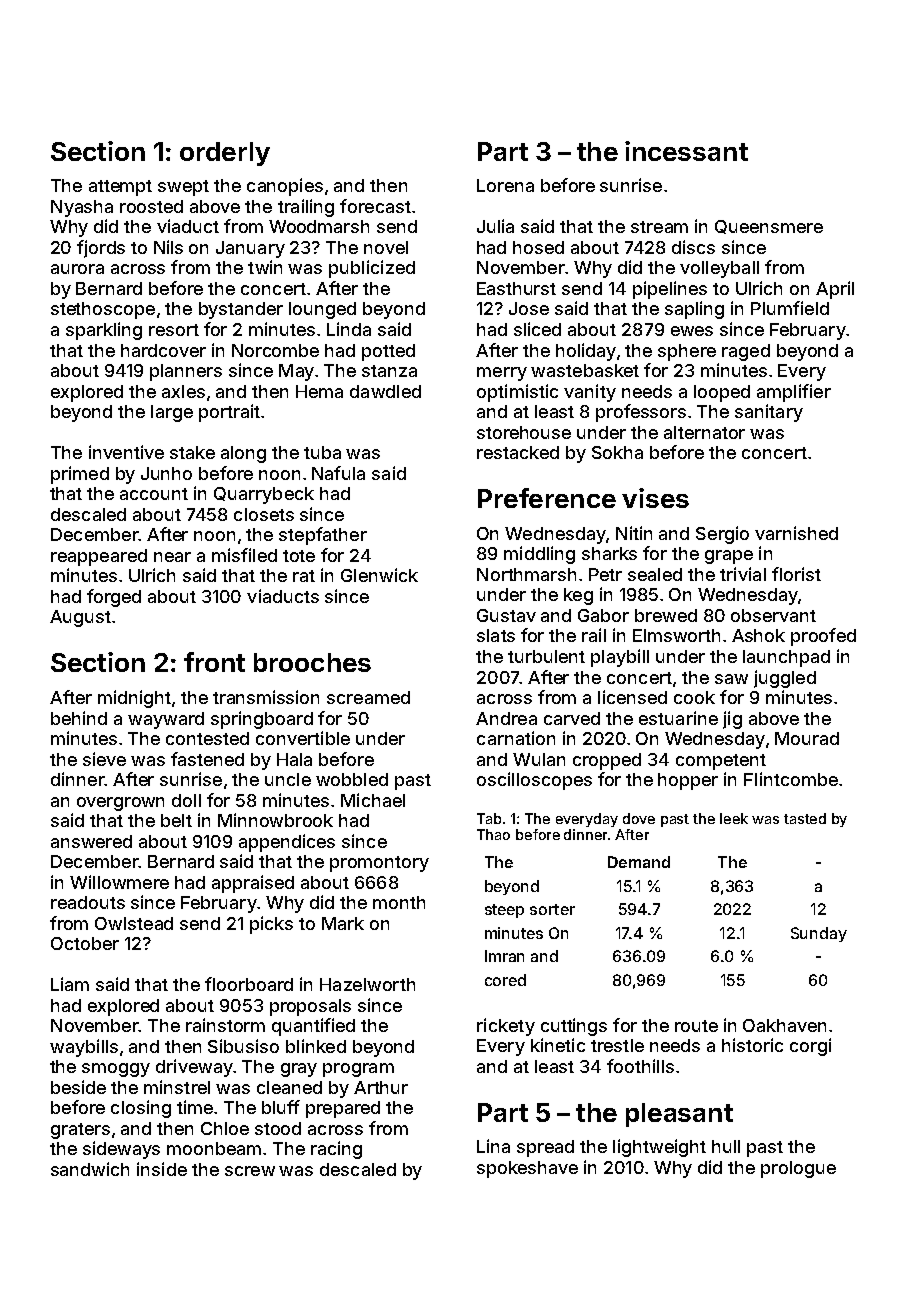  I want to click on Ashok, so click(758, 635).
